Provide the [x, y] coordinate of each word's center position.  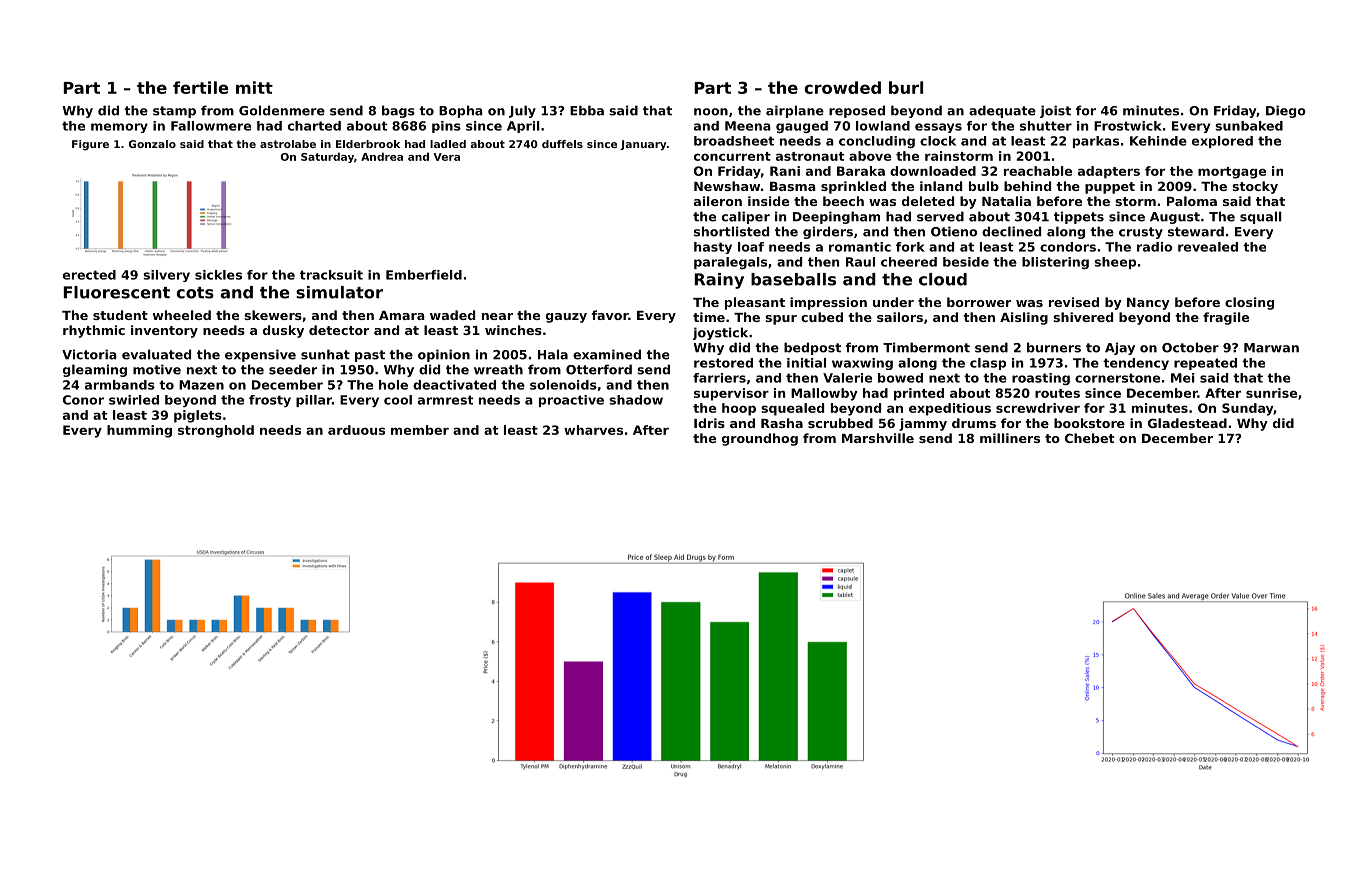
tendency [1136, 364]
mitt [254, 87]
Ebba [587, 110]
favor [610, 315]
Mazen [201, 385]
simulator [339, 292]
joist [1055, 111]
